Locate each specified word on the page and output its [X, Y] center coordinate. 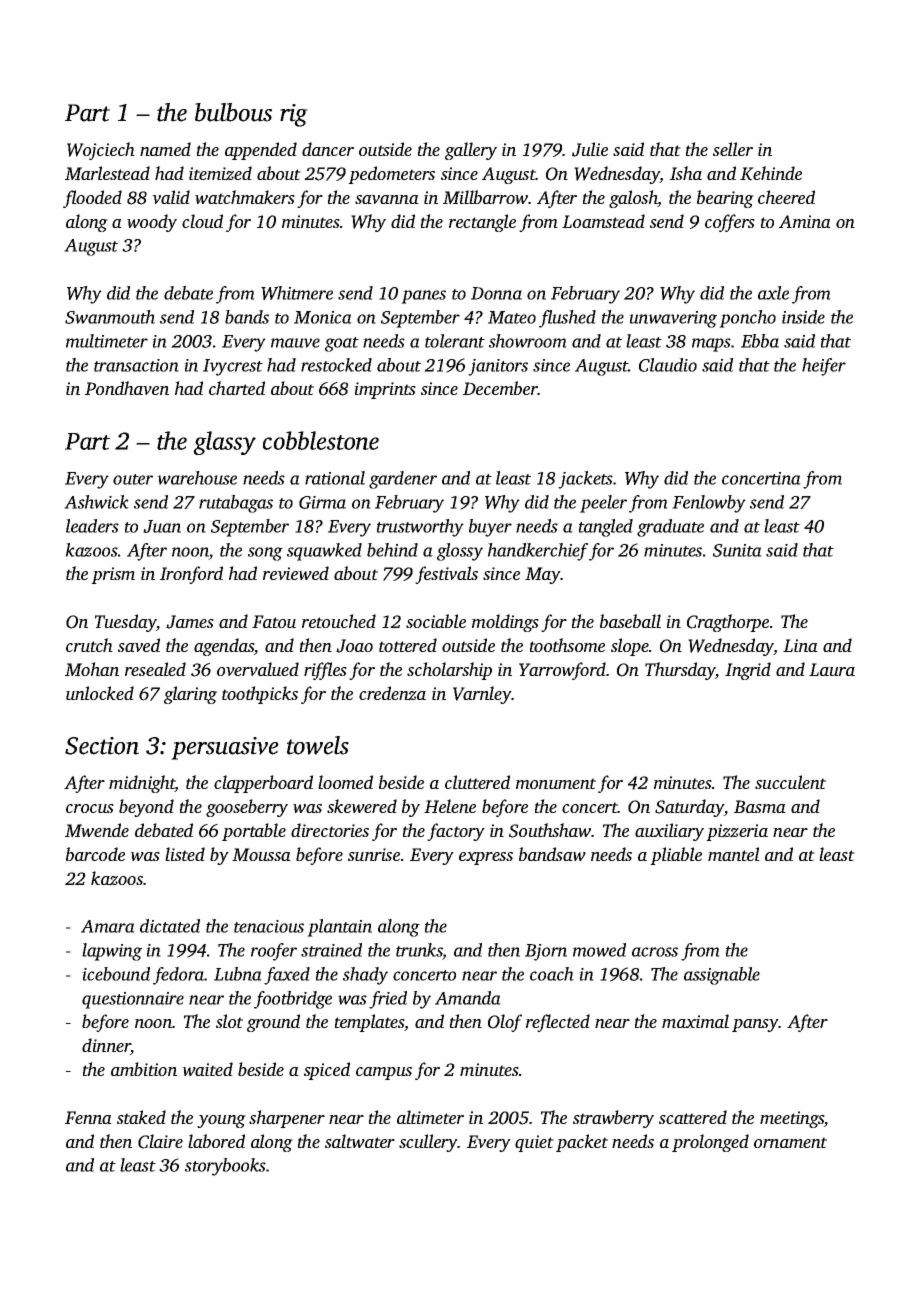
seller [733, 149]
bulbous [233, 112]
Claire [160, 1141]
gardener [403, 480]
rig [294, 115]
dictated [170, 926]
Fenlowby [709, 504]
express [486, 858]
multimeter [107, 341]
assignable [722, 976]
